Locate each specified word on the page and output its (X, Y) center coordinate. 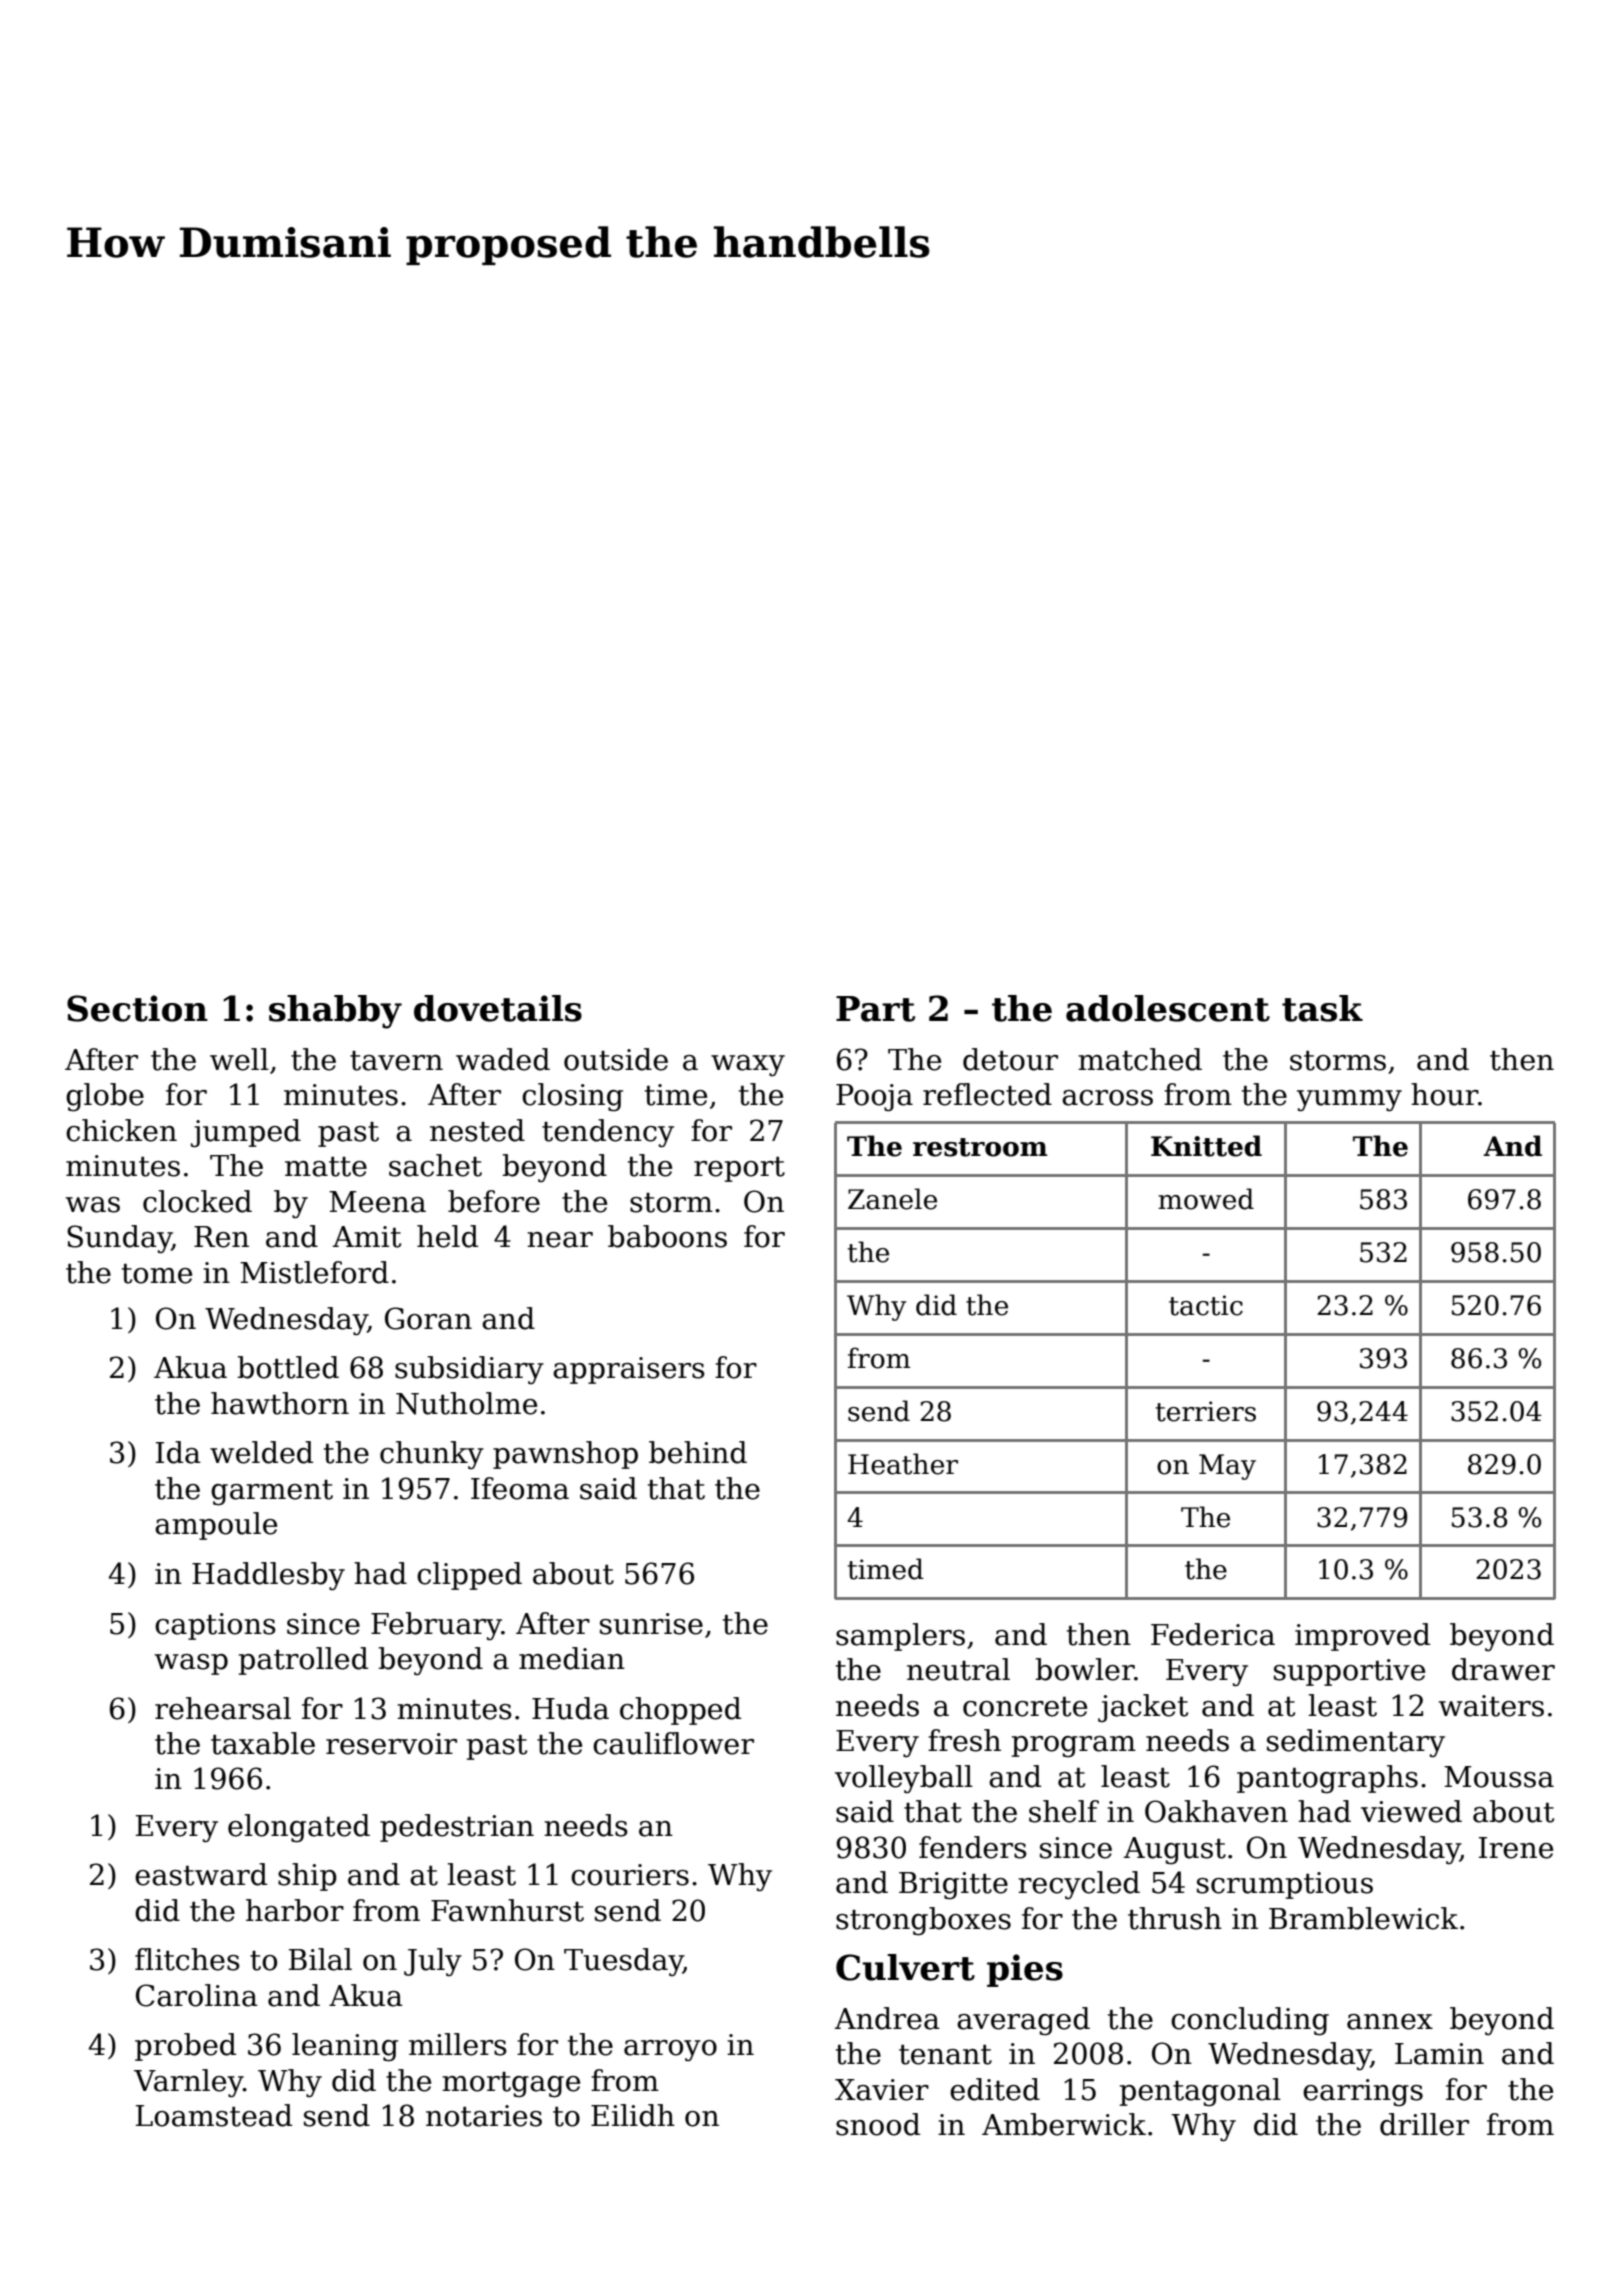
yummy (1349, 1101)
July (433, 1962)
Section (137, 1008)
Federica (1213, 1634)
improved (1362, 1637)
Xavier (882, 2090)
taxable (263, 1743)
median (572, 1658)
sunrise (651, 1624)
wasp (191, 1664)
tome (157, 1274)
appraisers (629, 1370)
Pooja (874, 1098)
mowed (1206, 1199)
